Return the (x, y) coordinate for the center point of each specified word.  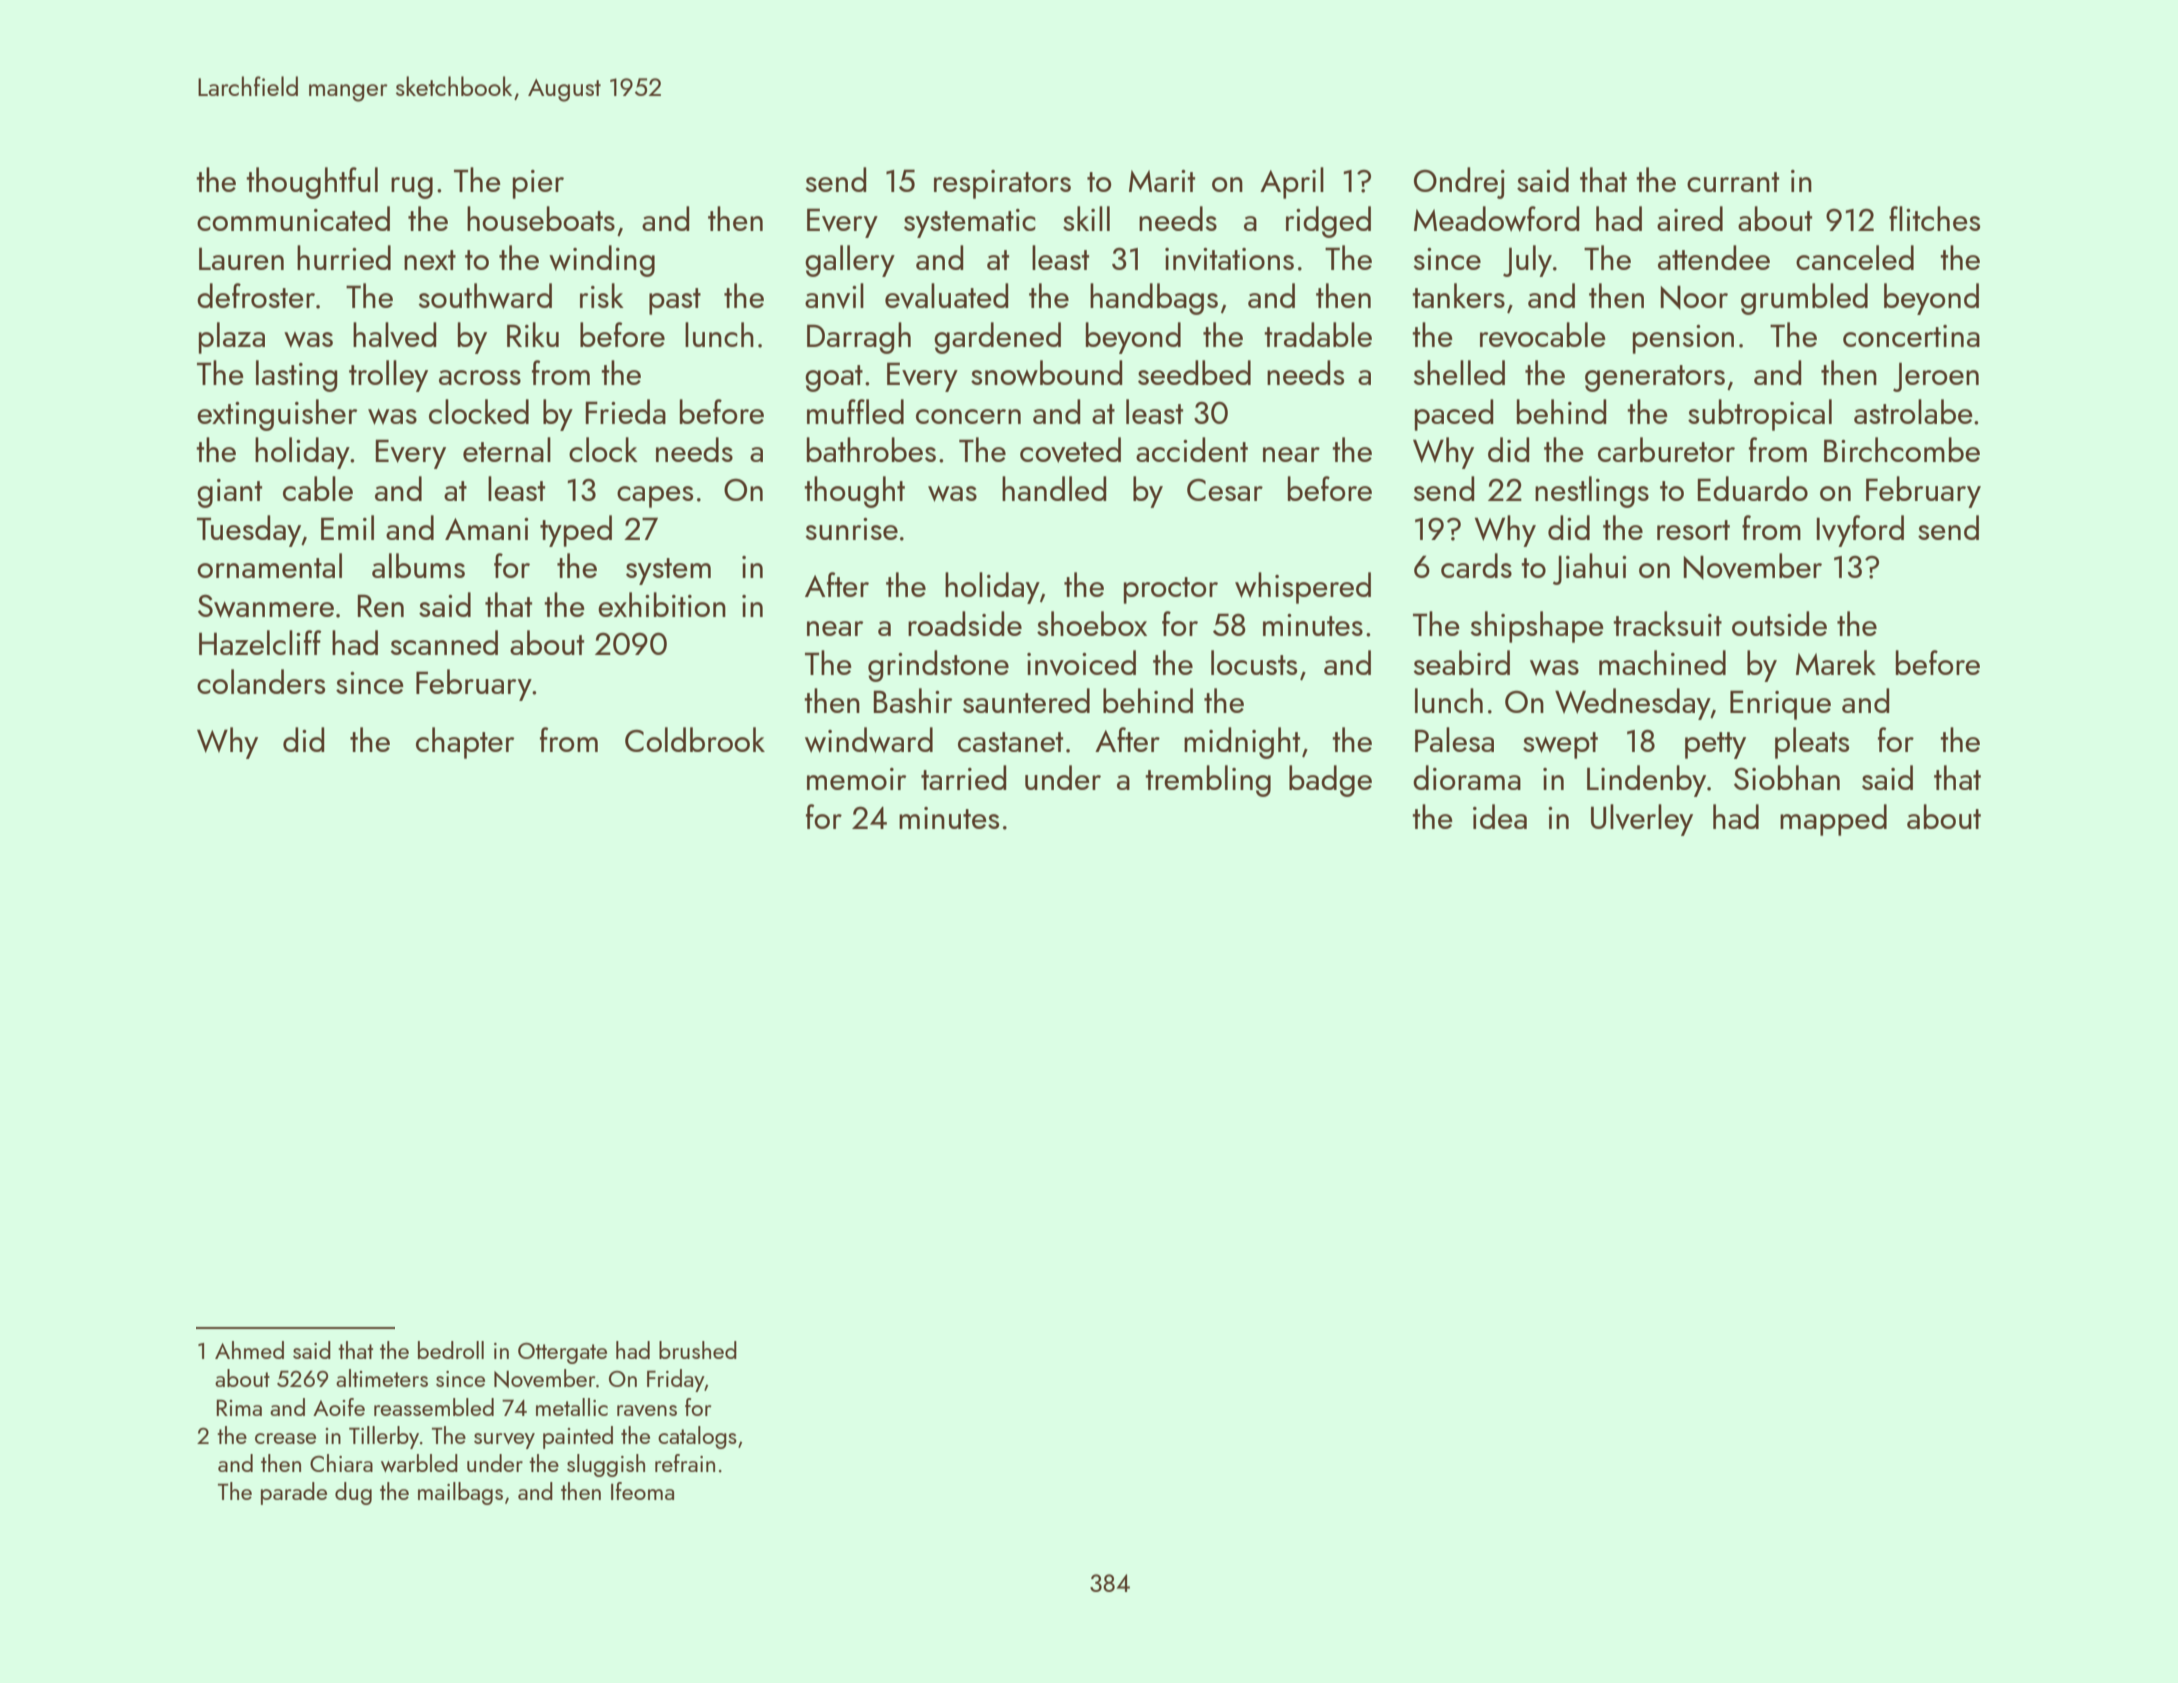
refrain (685, 1463)
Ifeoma (642, 1491)
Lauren (241, 258)
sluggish (606, 1465)
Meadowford (1497, 219)
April (1292, 183)
